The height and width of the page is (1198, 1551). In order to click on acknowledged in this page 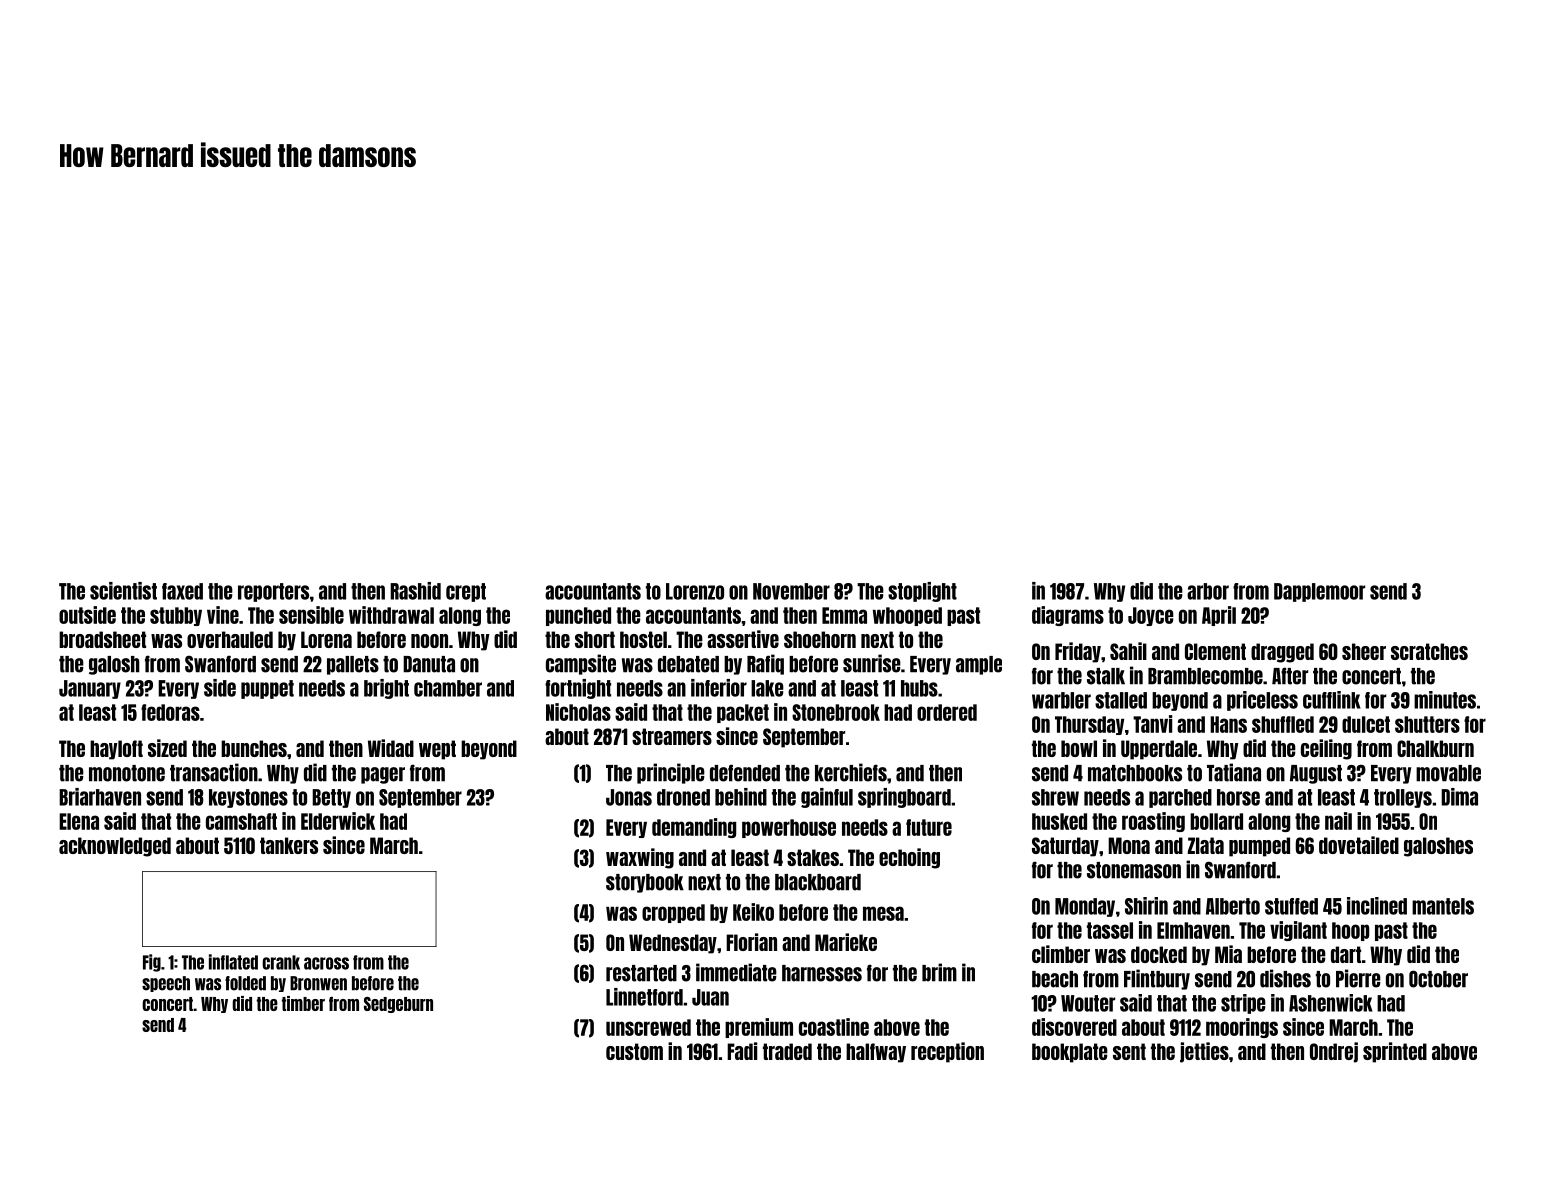, I will do `click(115, 847)`.
